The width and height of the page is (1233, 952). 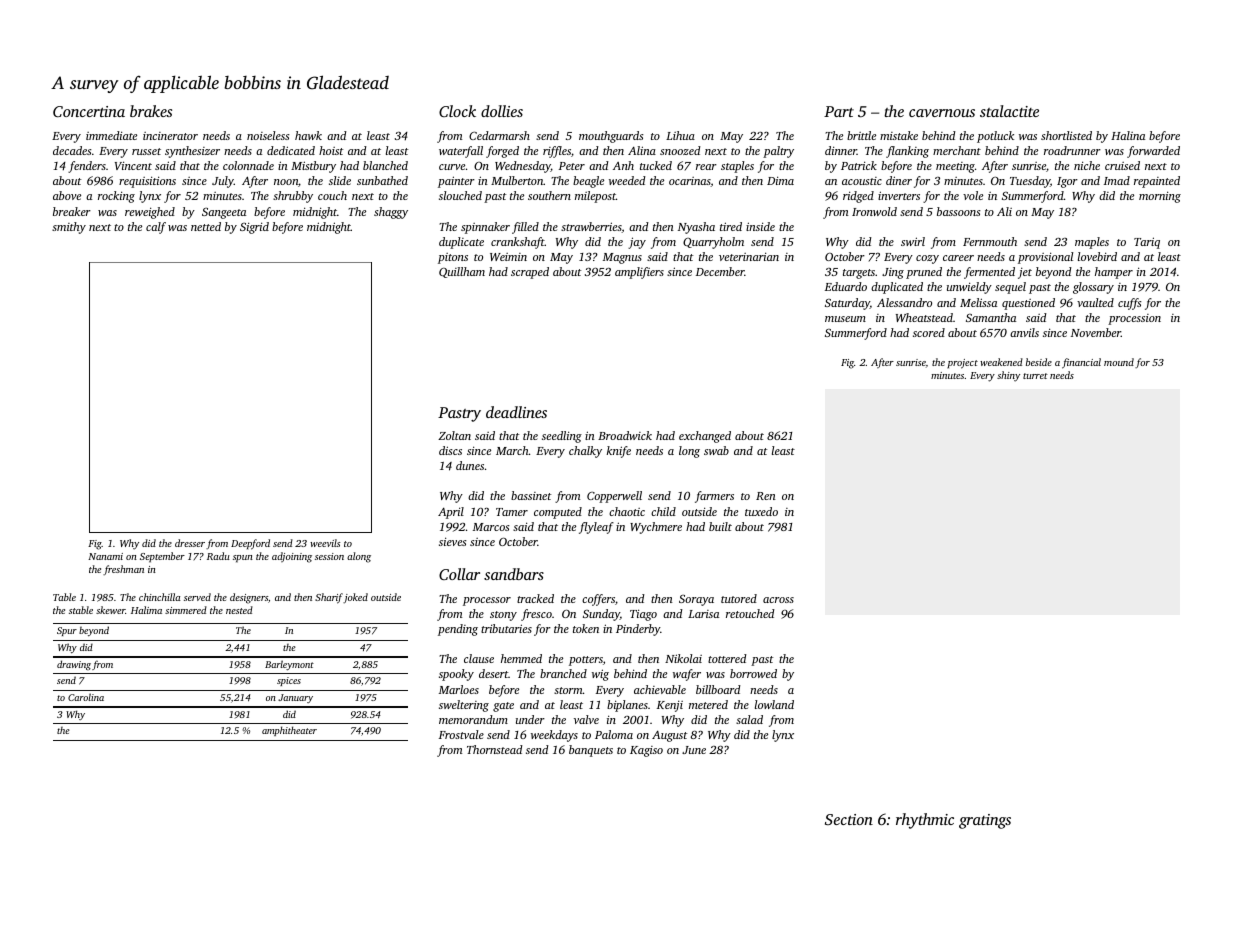 What do you see at coordinates (329, 598) in the page?
I see `Sharif` at bounding box center [329, 598].
